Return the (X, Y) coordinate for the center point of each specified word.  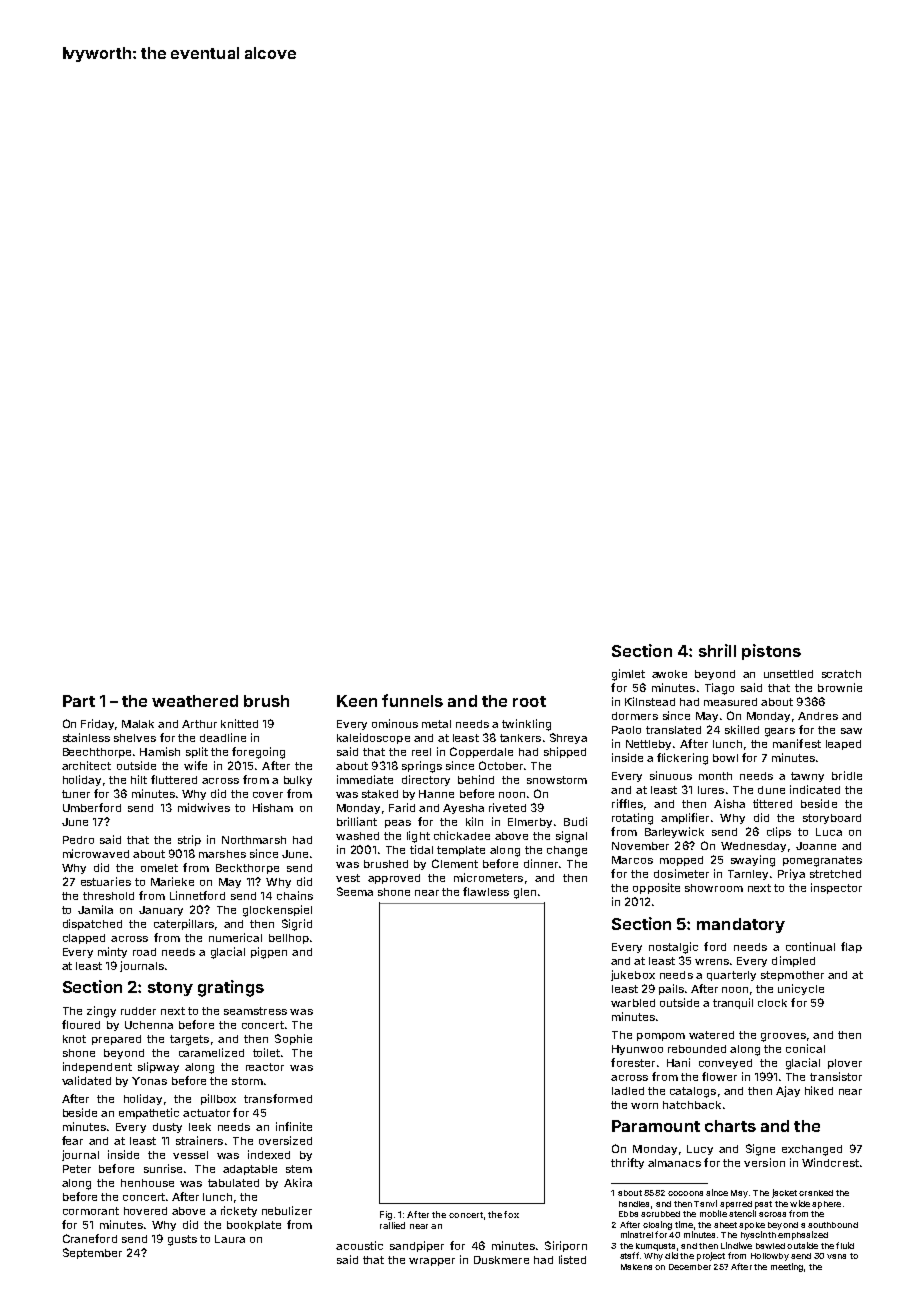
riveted (507, 807)
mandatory (741, 925)
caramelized (211, 1052)
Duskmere (501, 1260)
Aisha (729, 803)
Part (79, 701)
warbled (633, 1003)
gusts (182, 1240)
